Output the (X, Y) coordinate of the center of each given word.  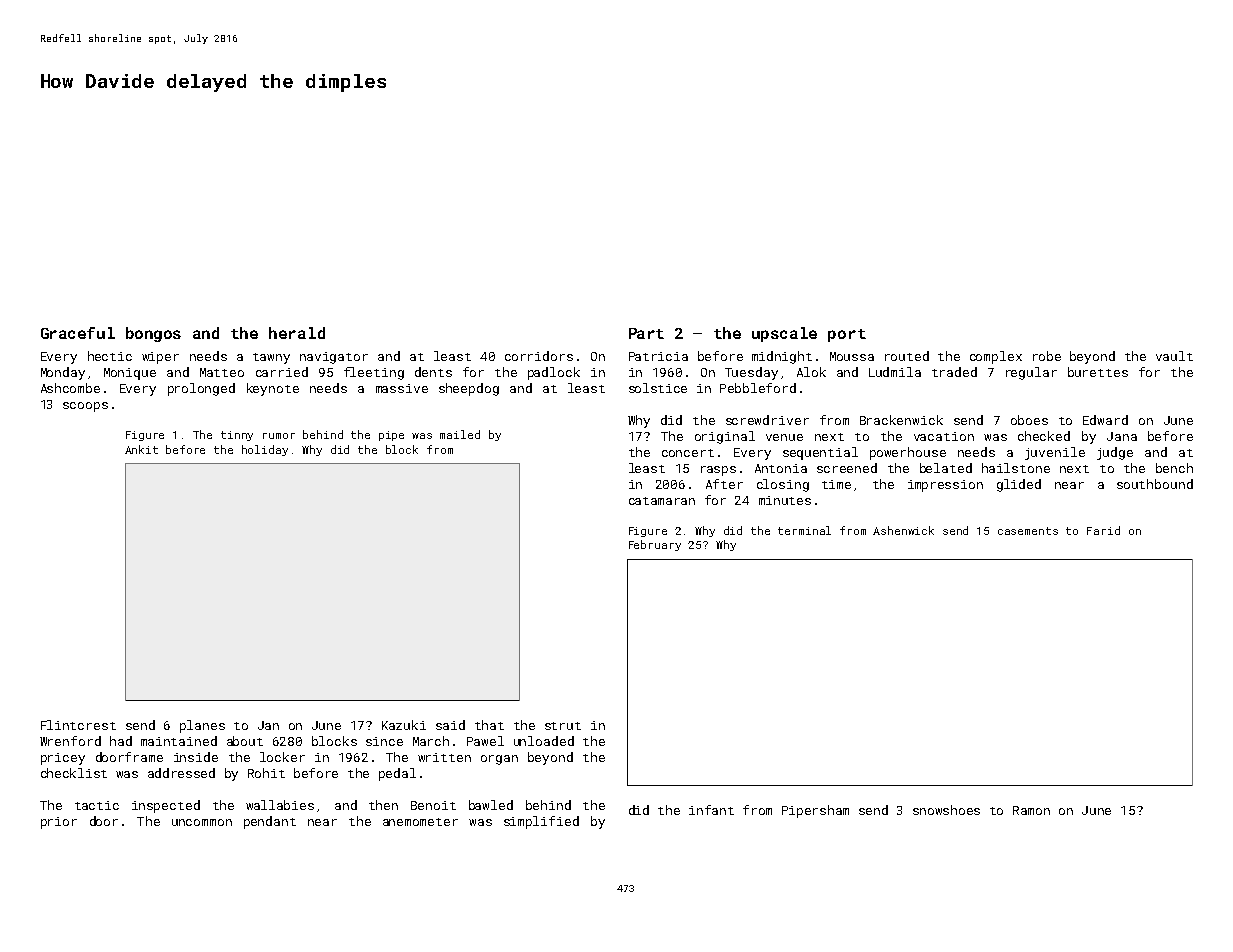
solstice (658, 388)
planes (202, 726)
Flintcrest (78, 725)
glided (1019, 485)
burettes (1098, 372)
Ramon (1031, 810)
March (431, 741)
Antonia (781, 468)
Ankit (141, 449)
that (489, 725)
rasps (718, 471)
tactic (97, 805)
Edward (1105, 420)
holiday (265, 450)
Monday (63, 373)
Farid (1103, 530)
